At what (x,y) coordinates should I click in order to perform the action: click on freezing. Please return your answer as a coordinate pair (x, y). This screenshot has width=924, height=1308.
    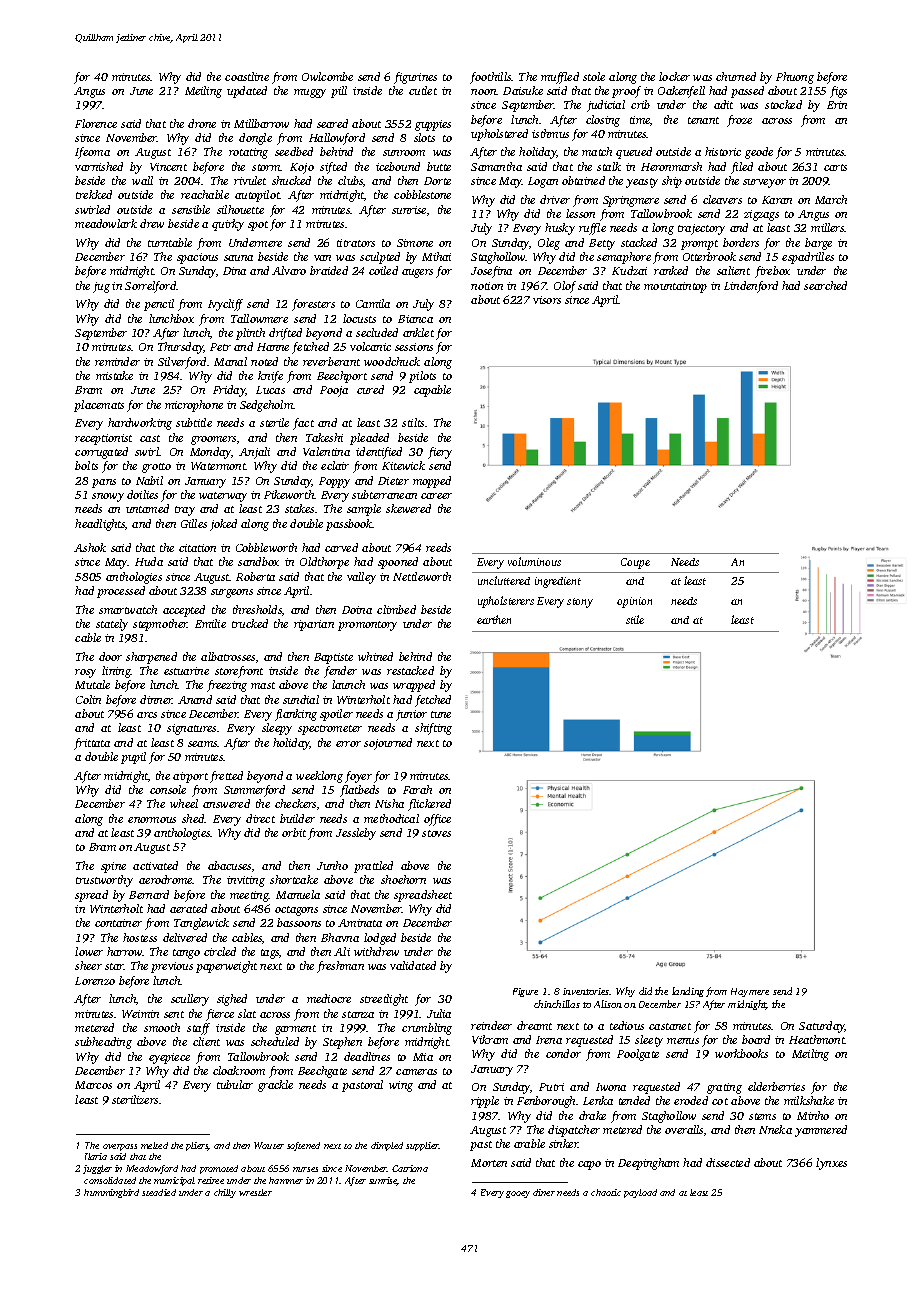
    Looking at the image, I should click on (227, 686).
